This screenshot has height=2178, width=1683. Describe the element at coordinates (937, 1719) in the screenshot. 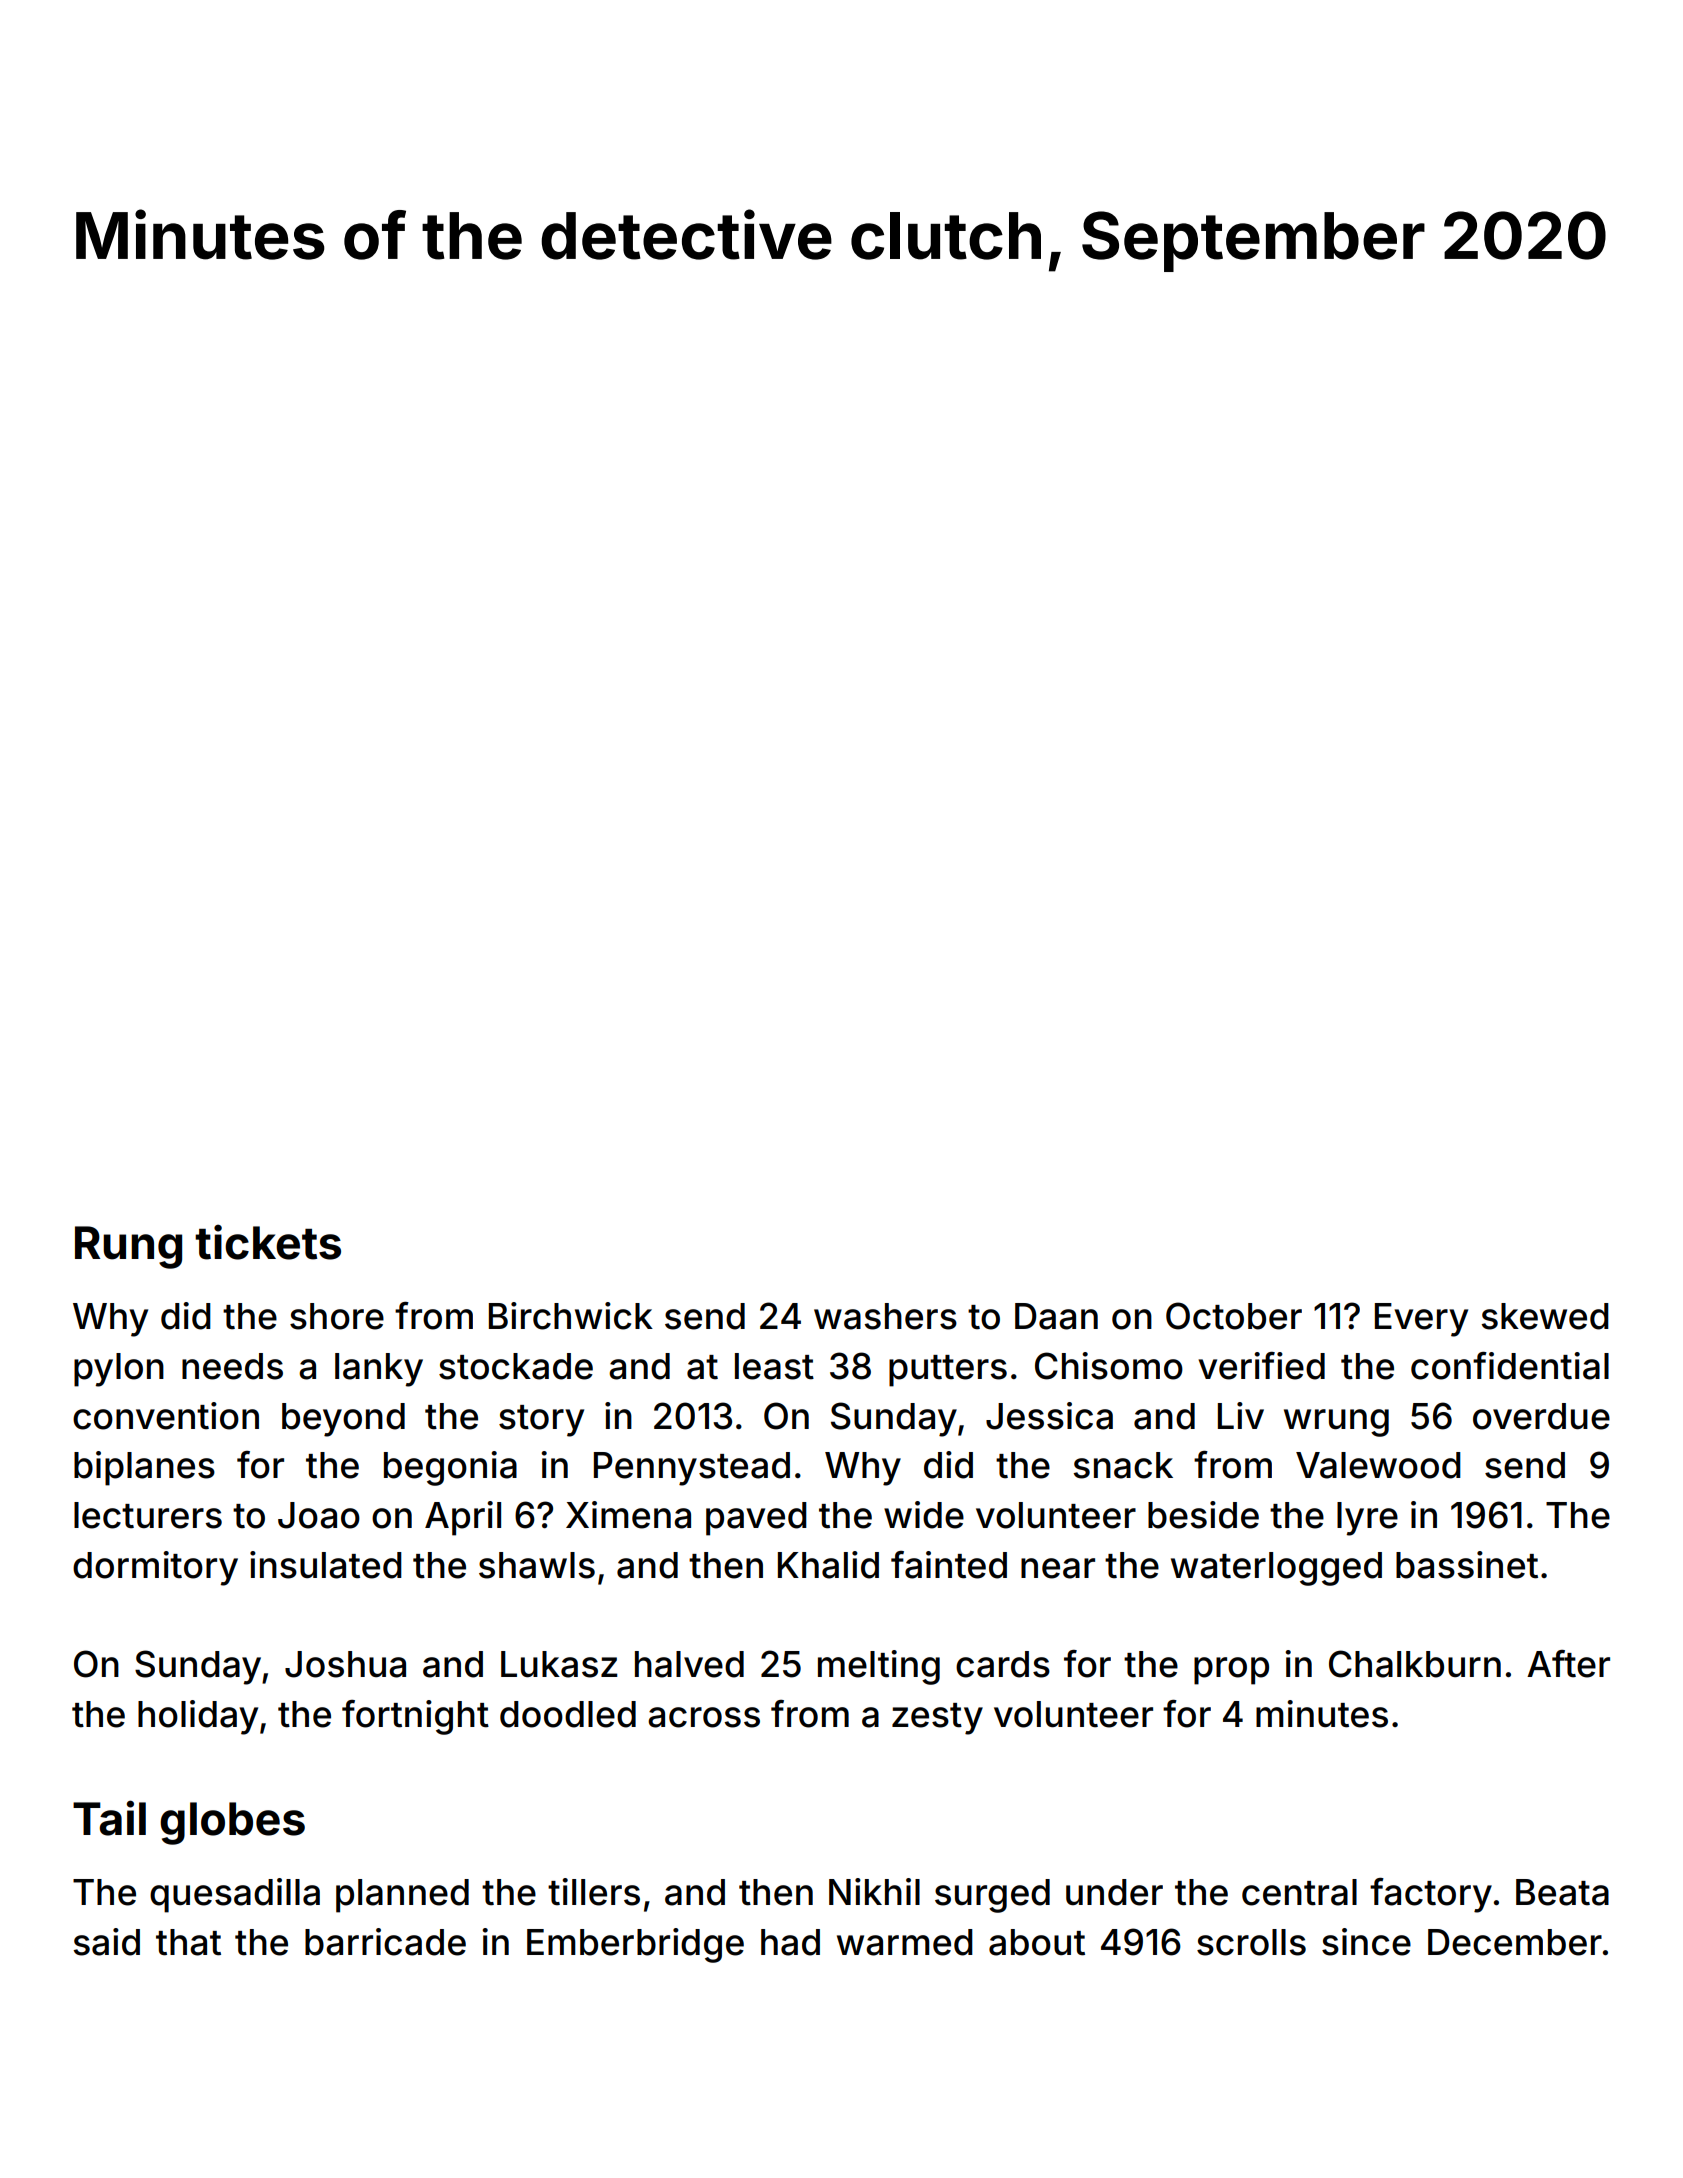

I see `zesty` at that location.
